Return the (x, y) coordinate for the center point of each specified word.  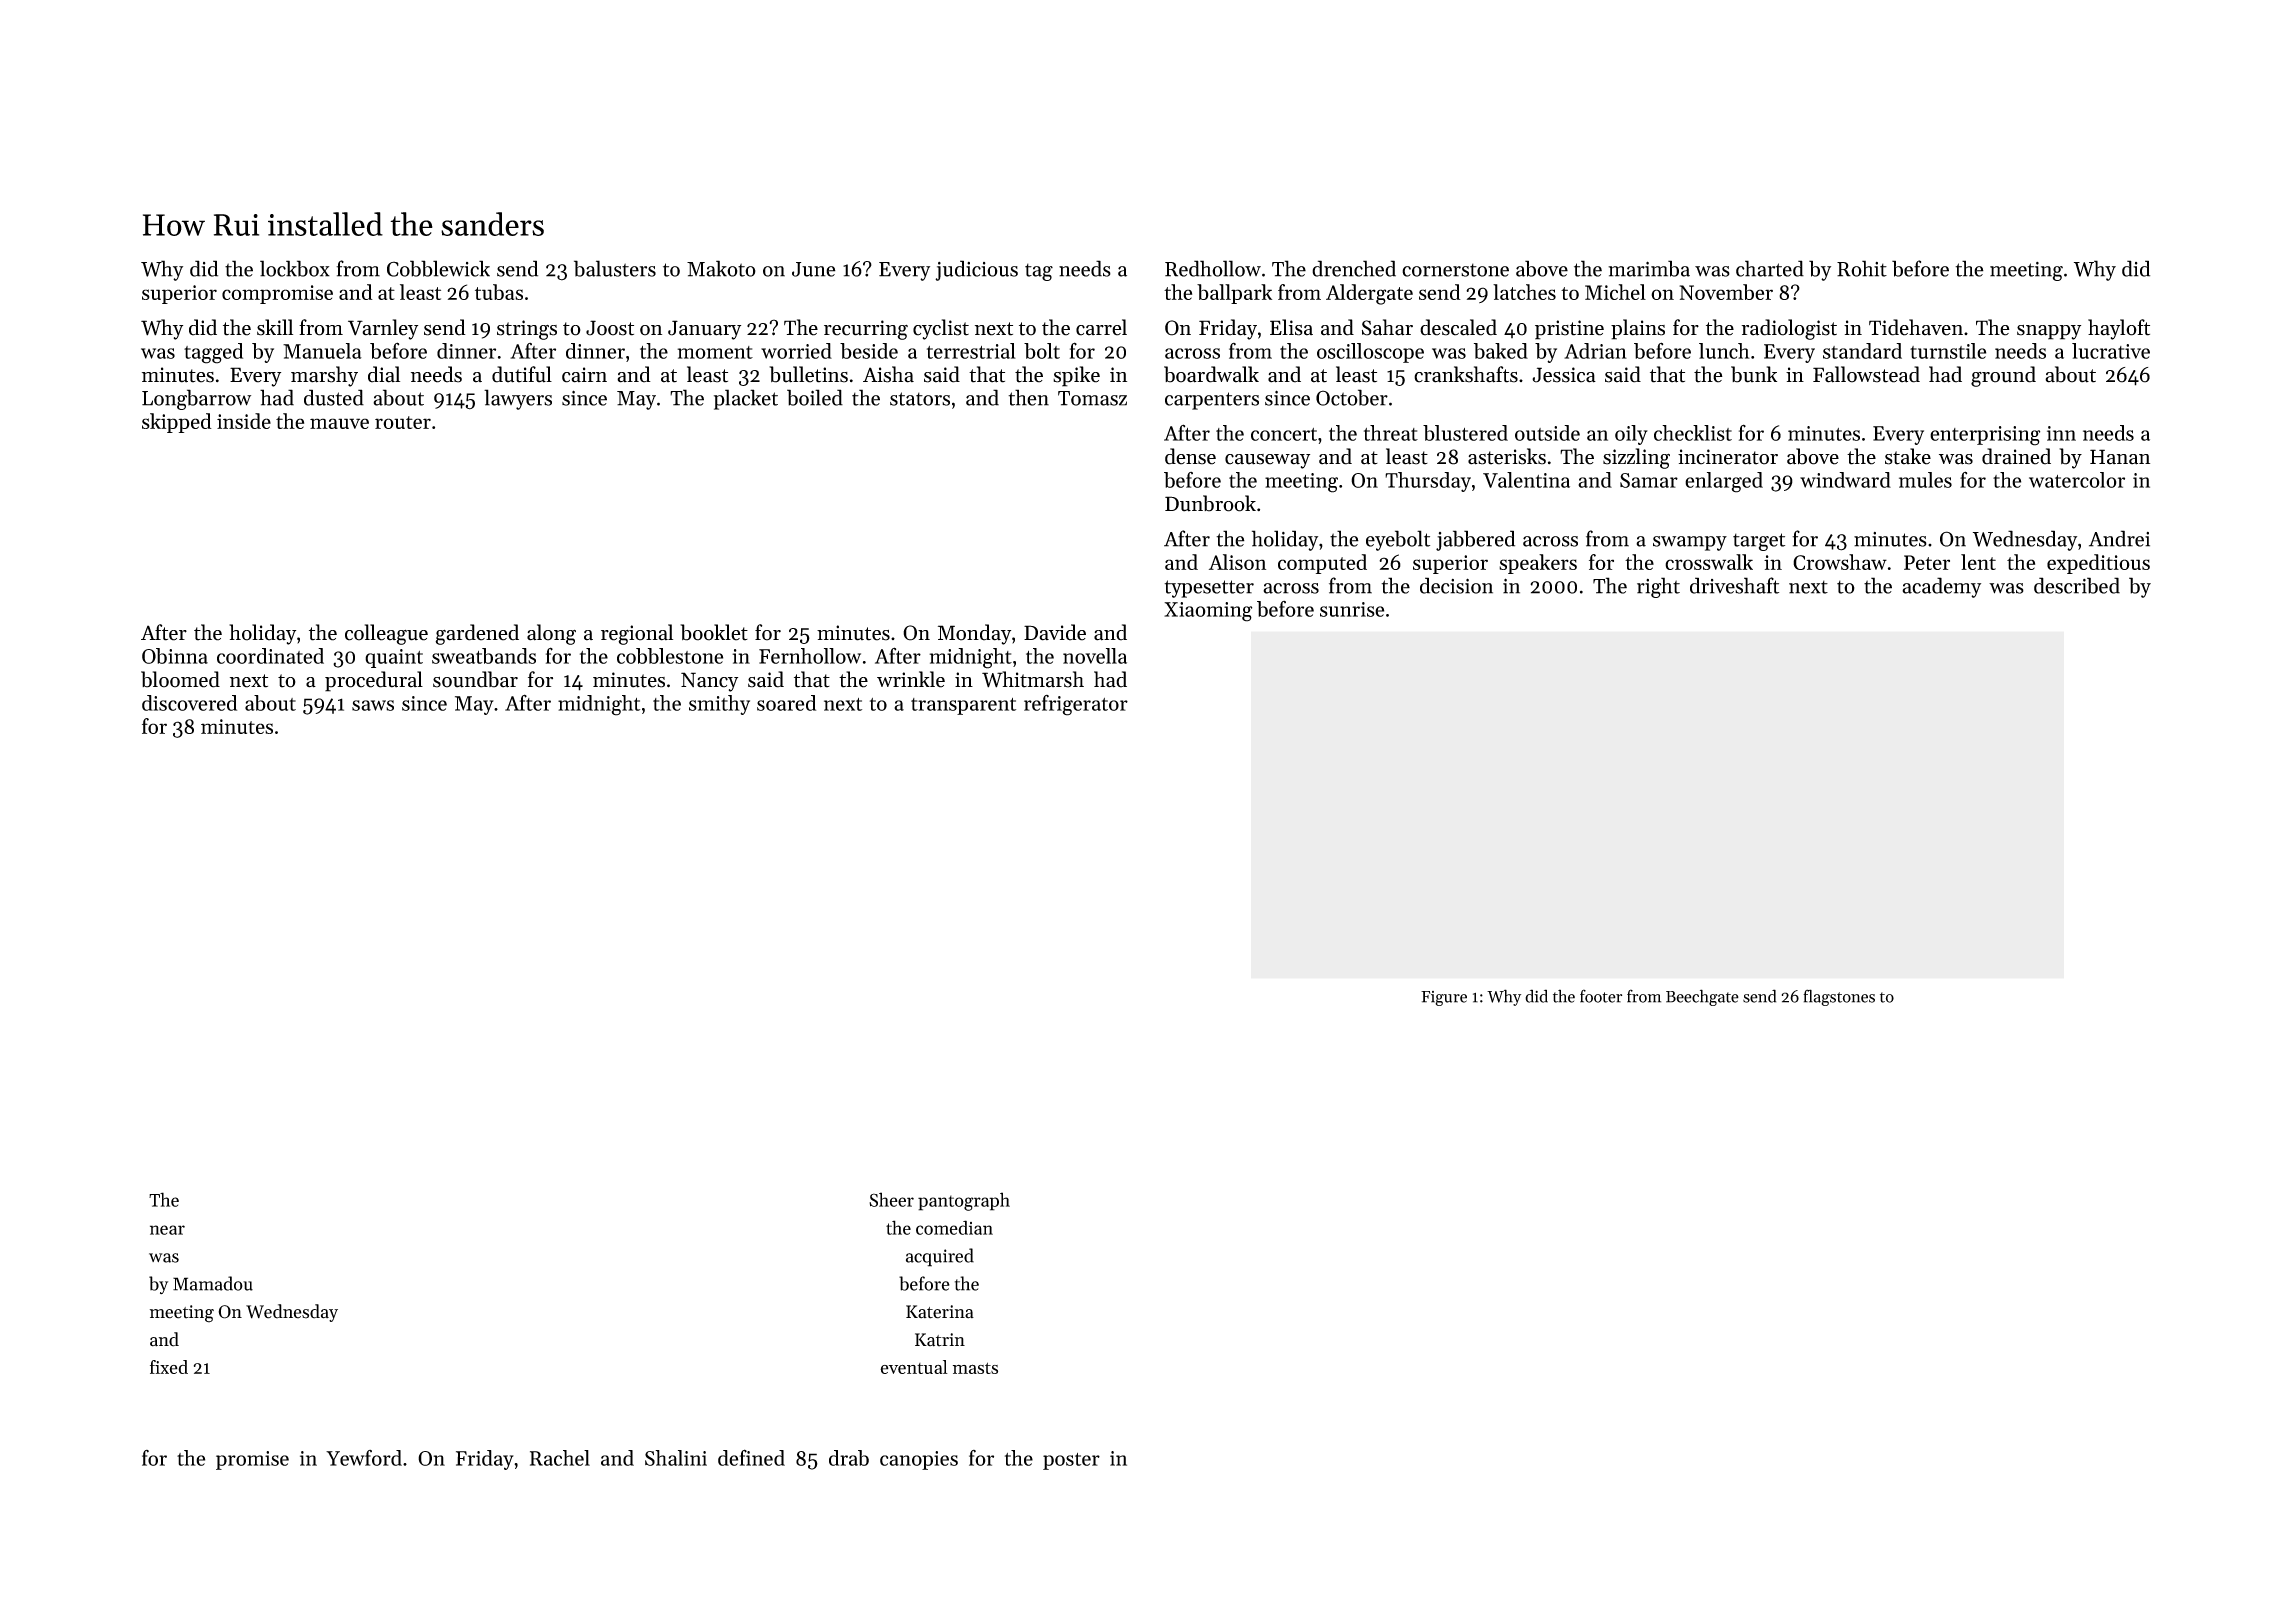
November (1726, 292)
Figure (1444, 998)
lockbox (295, 268)
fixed (169, 1367)
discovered (189, 703)
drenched (1354, 268)
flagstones (1839, 997)
